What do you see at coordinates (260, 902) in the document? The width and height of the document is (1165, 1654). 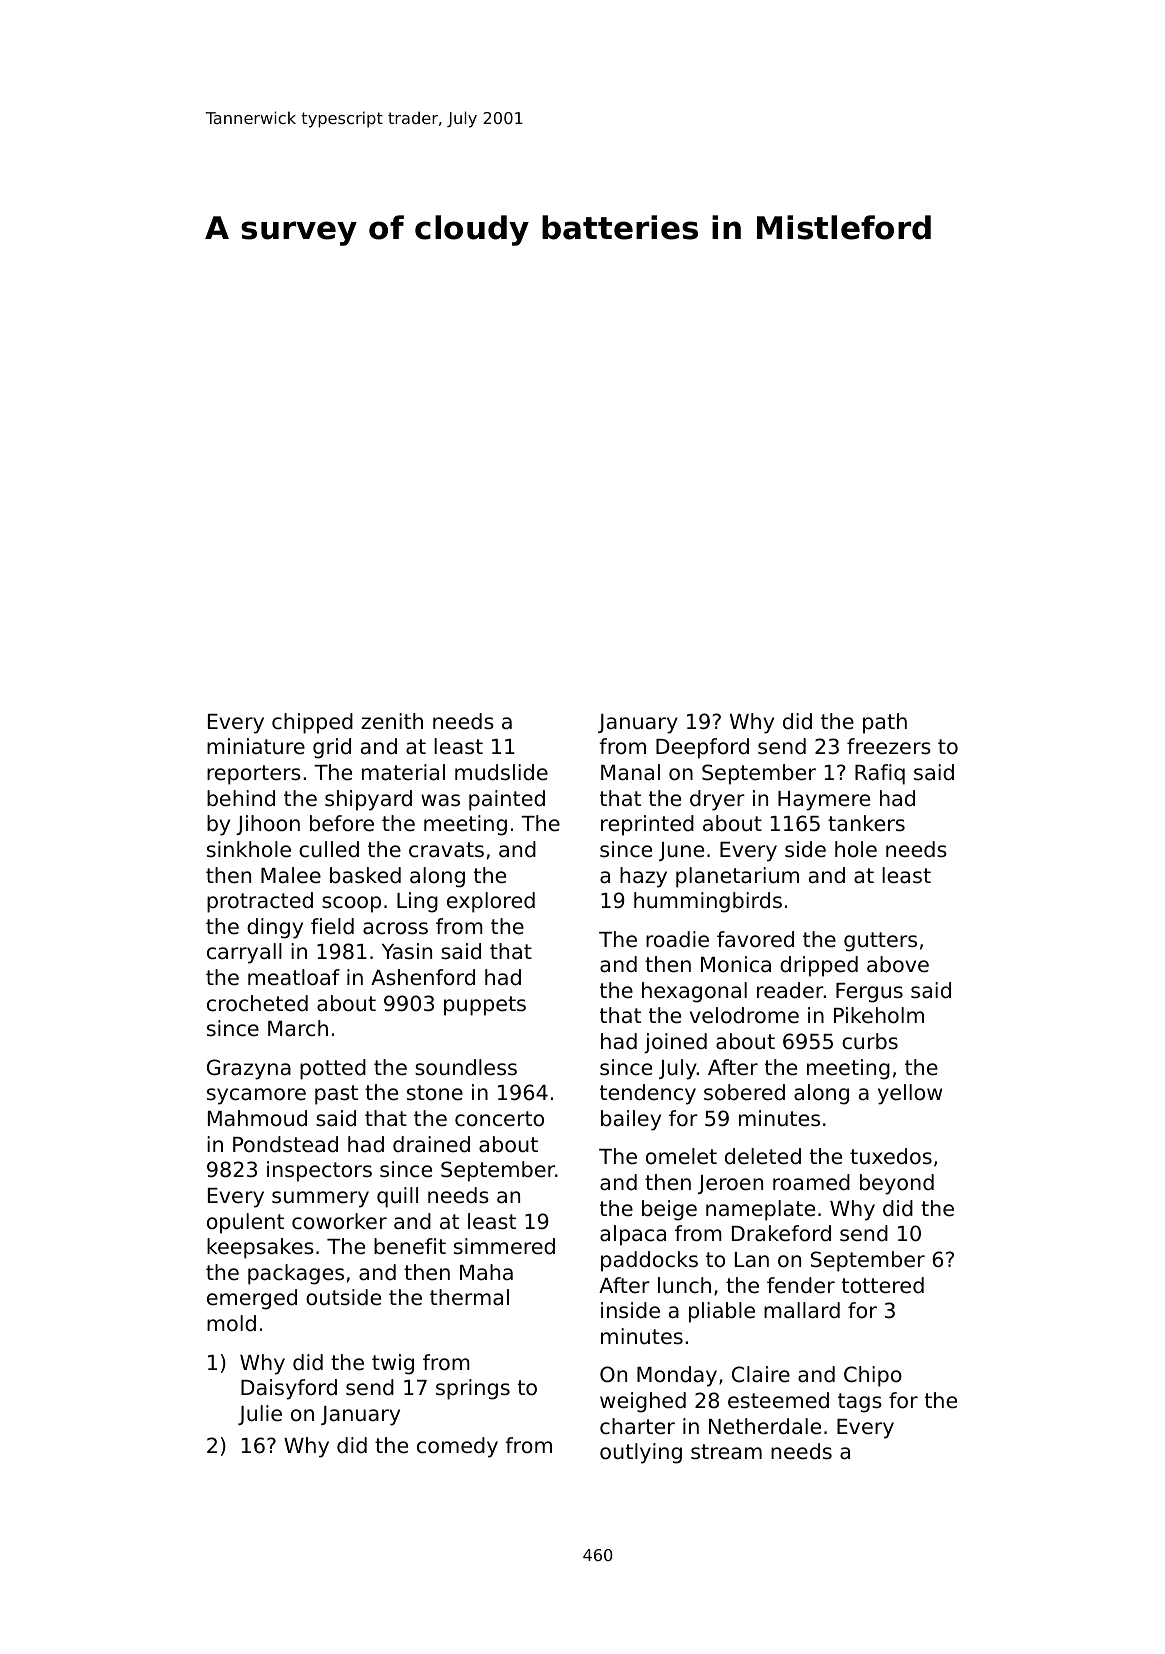 I see `protracted` at bounding box center [260, 902].
